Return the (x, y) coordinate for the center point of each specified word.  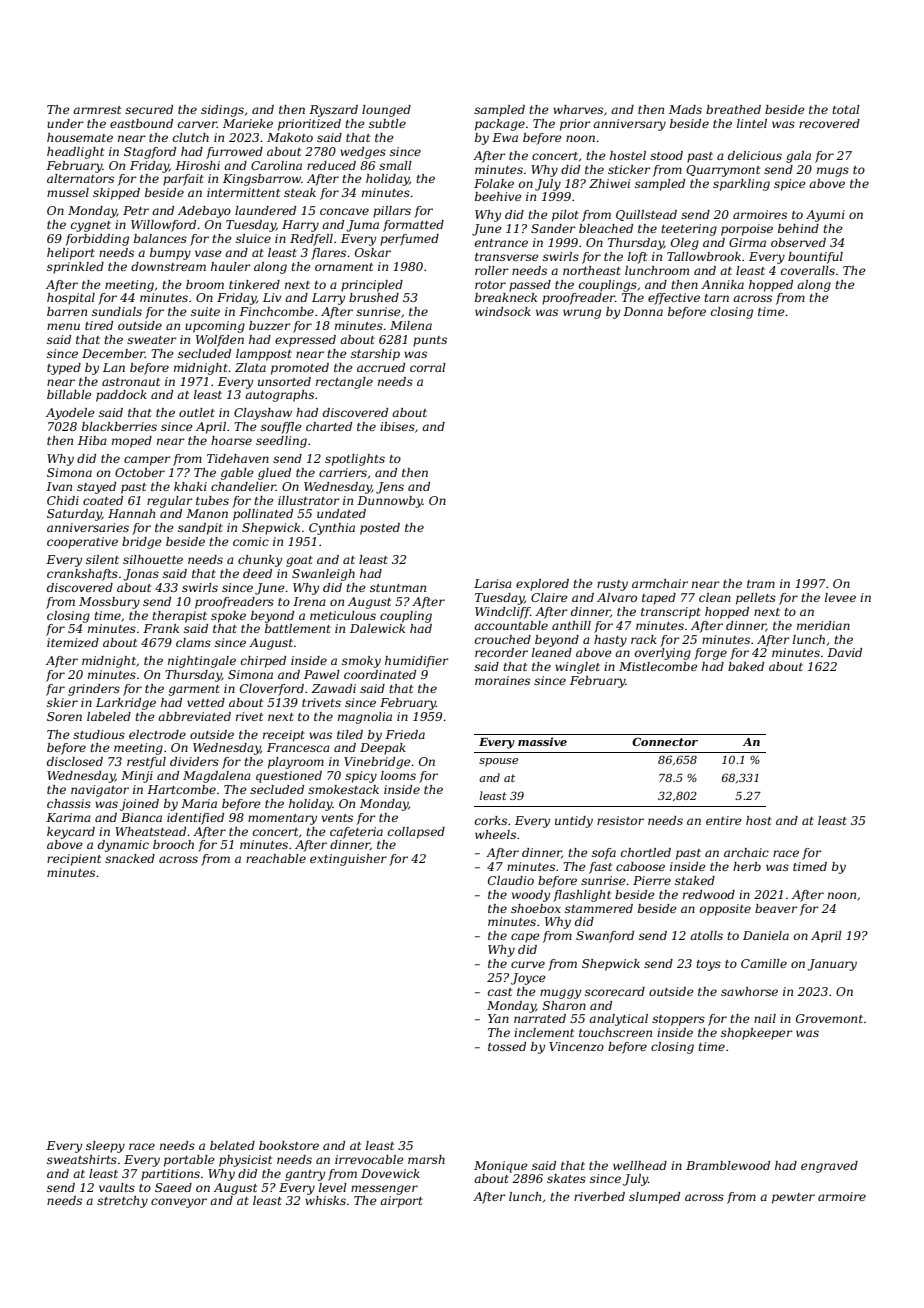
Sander (553, 228)
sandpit (200, 529)
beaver (776, 908)
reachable (276, 858)
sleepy (105, 1147)
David (844, 652)
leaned (552, 652)
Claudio (511, 880)
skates (566, 1178)
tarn (716, 298)
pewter (793, 1198)
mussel (68, 192)
